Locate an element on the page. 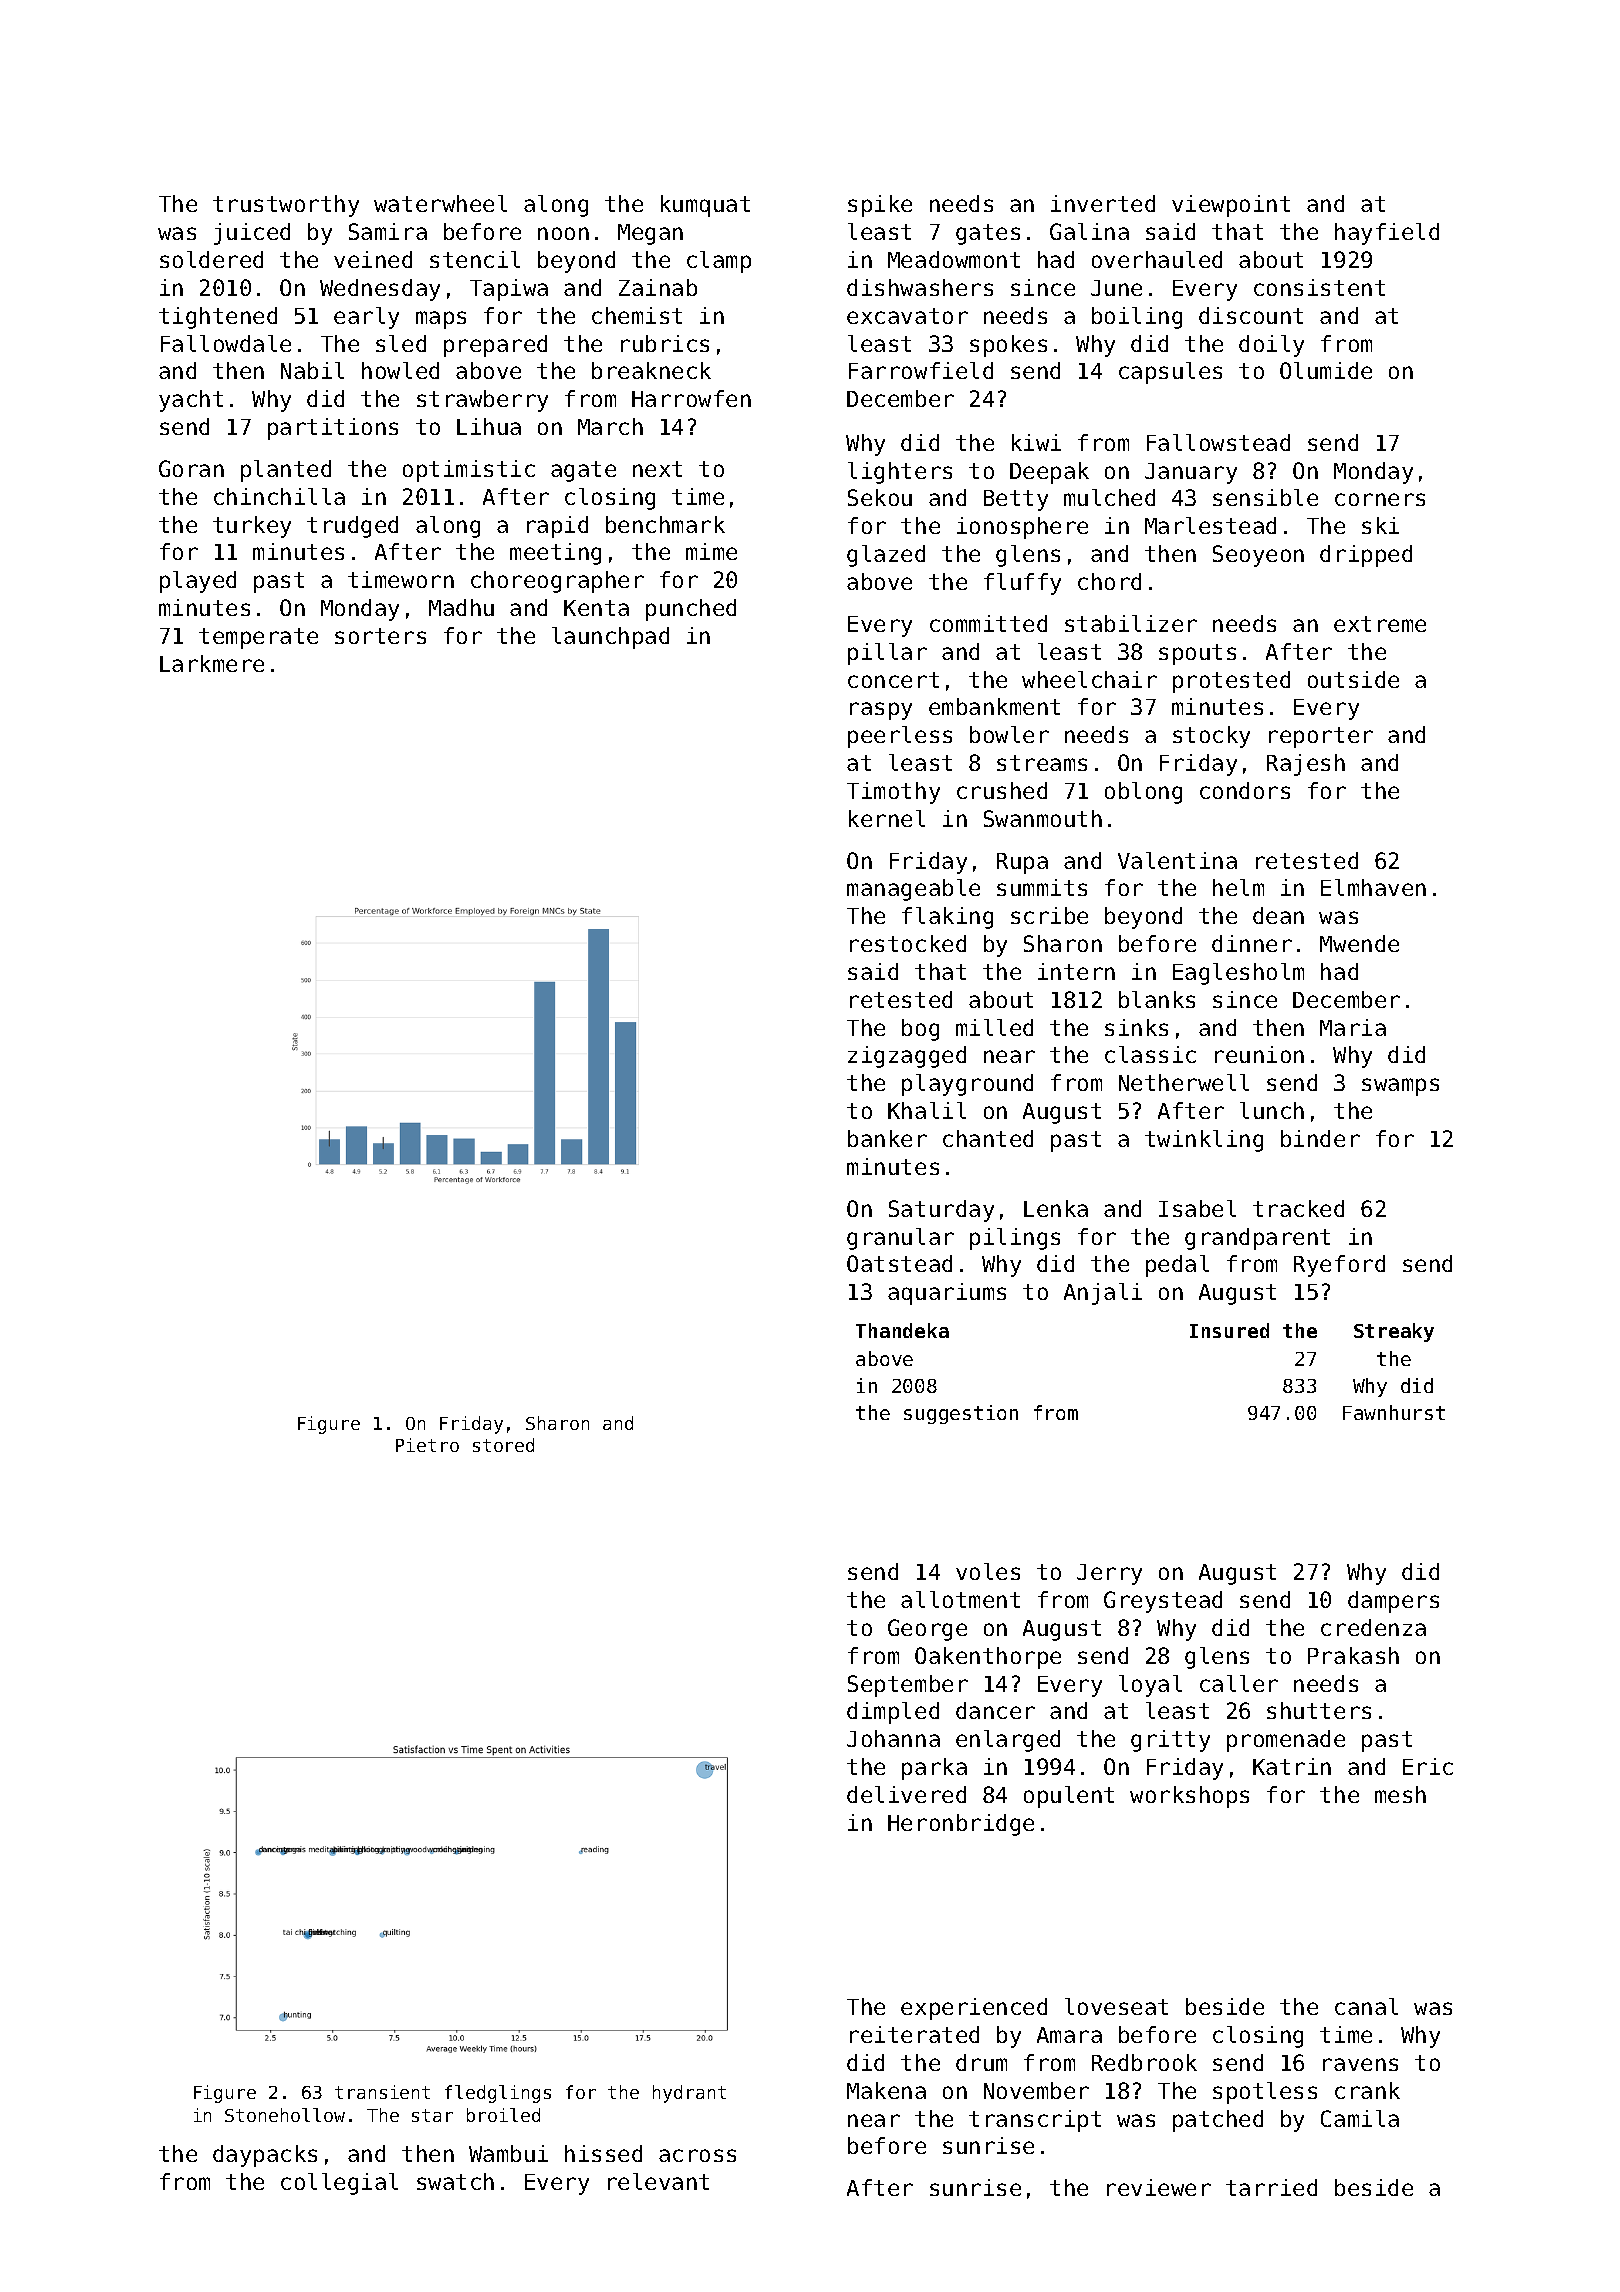 Image resolution: width=1620 pixels, height=2292 pixels. punched is located at coordinates (691, 610).
